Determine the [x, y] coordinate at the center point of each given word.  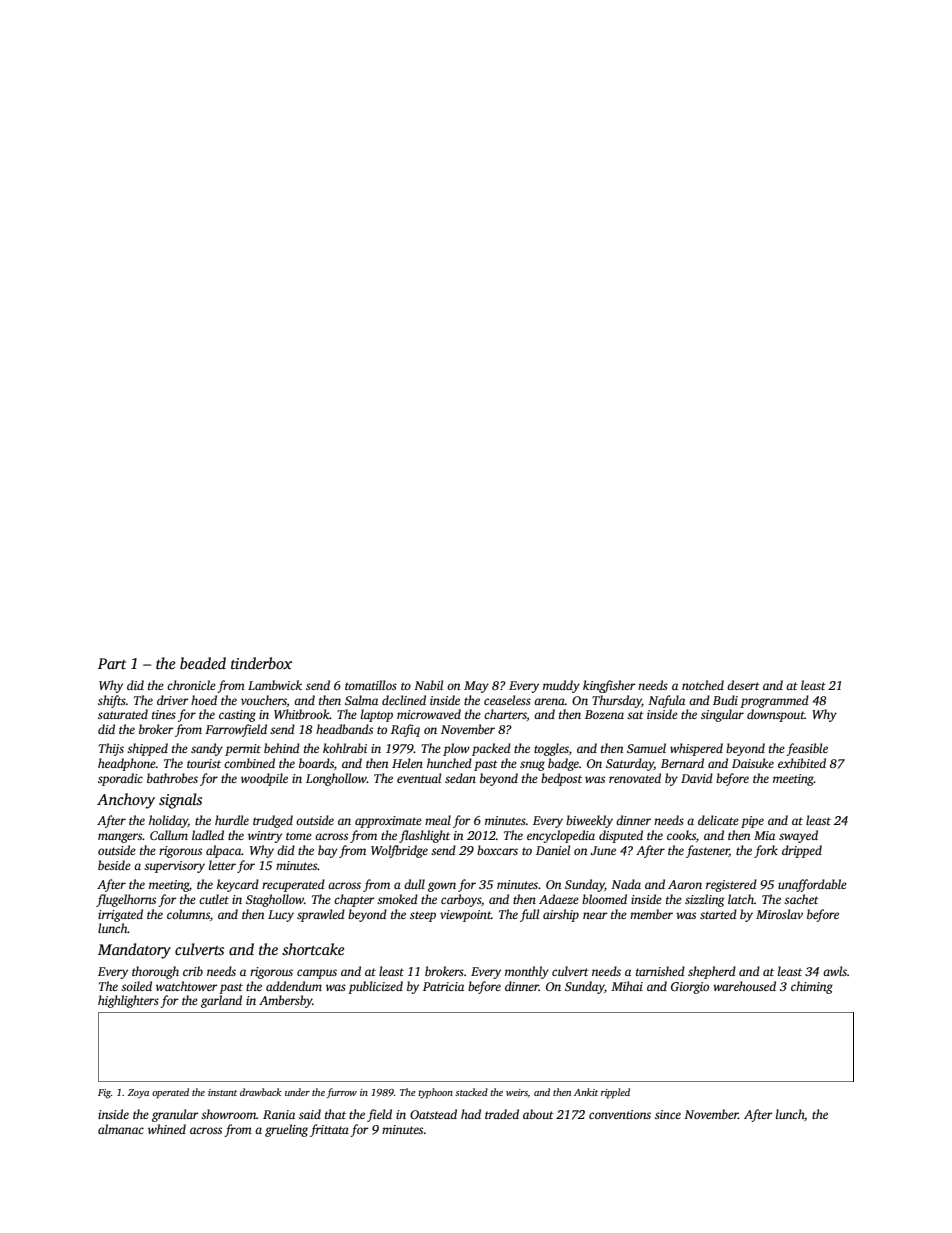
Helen [407, 763]
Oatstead [433, 1114]
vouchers [264, 700]
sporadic [120, 779]
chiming [812, 987]
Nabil [428, 685]
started [718, 914]
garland [221, 1001]
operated [170, 1093]
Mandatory [134, 951]
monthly [527, 972]
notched [703, 685]
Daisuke [753, 763]
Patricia [443, 986]
